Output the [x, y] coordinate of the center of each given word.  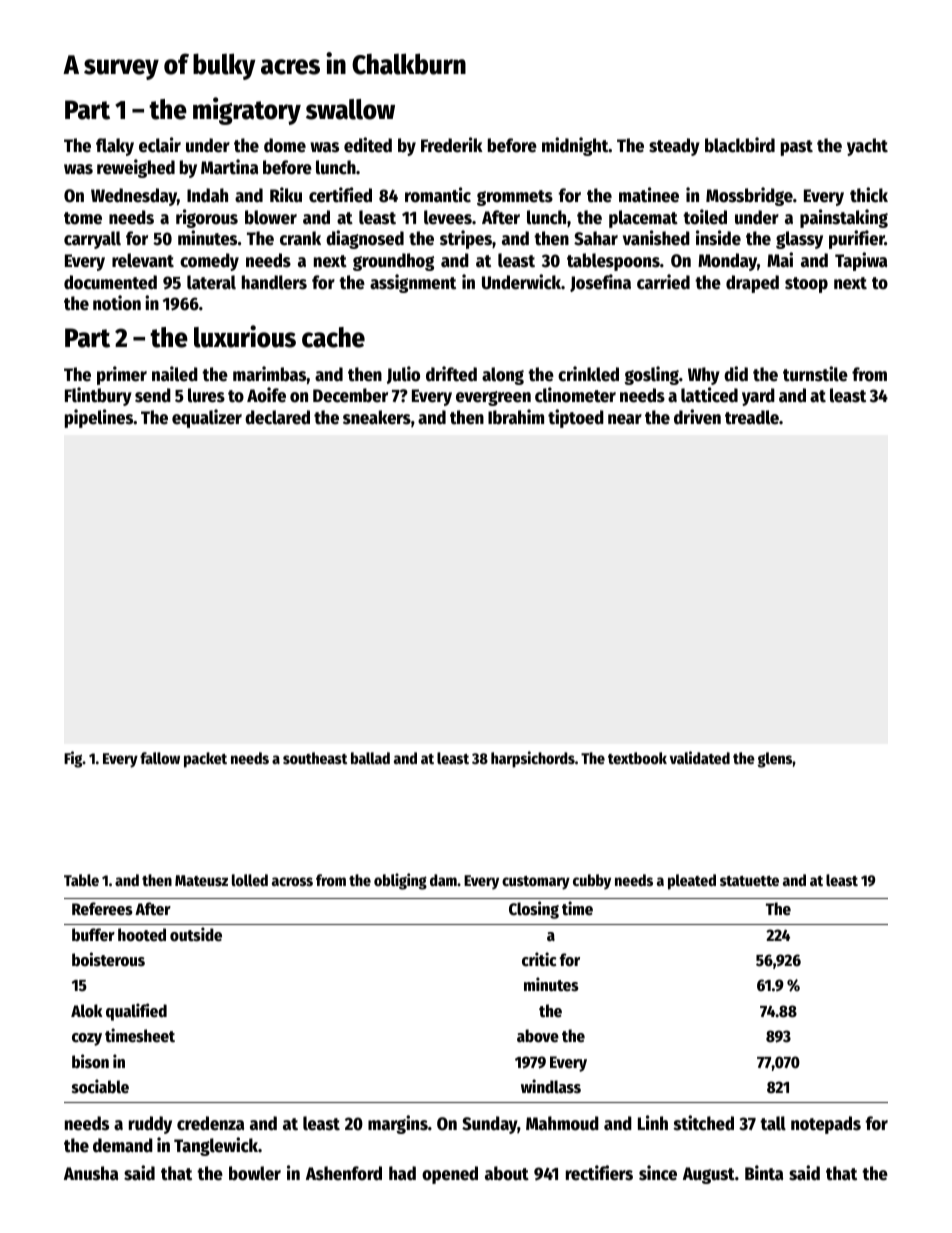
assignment [413, 283]
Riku [286, 195]
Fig [73, 759]
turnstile [815, 374]
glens [775, 760]
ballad [370, 758]
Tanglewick [216, 1146]
